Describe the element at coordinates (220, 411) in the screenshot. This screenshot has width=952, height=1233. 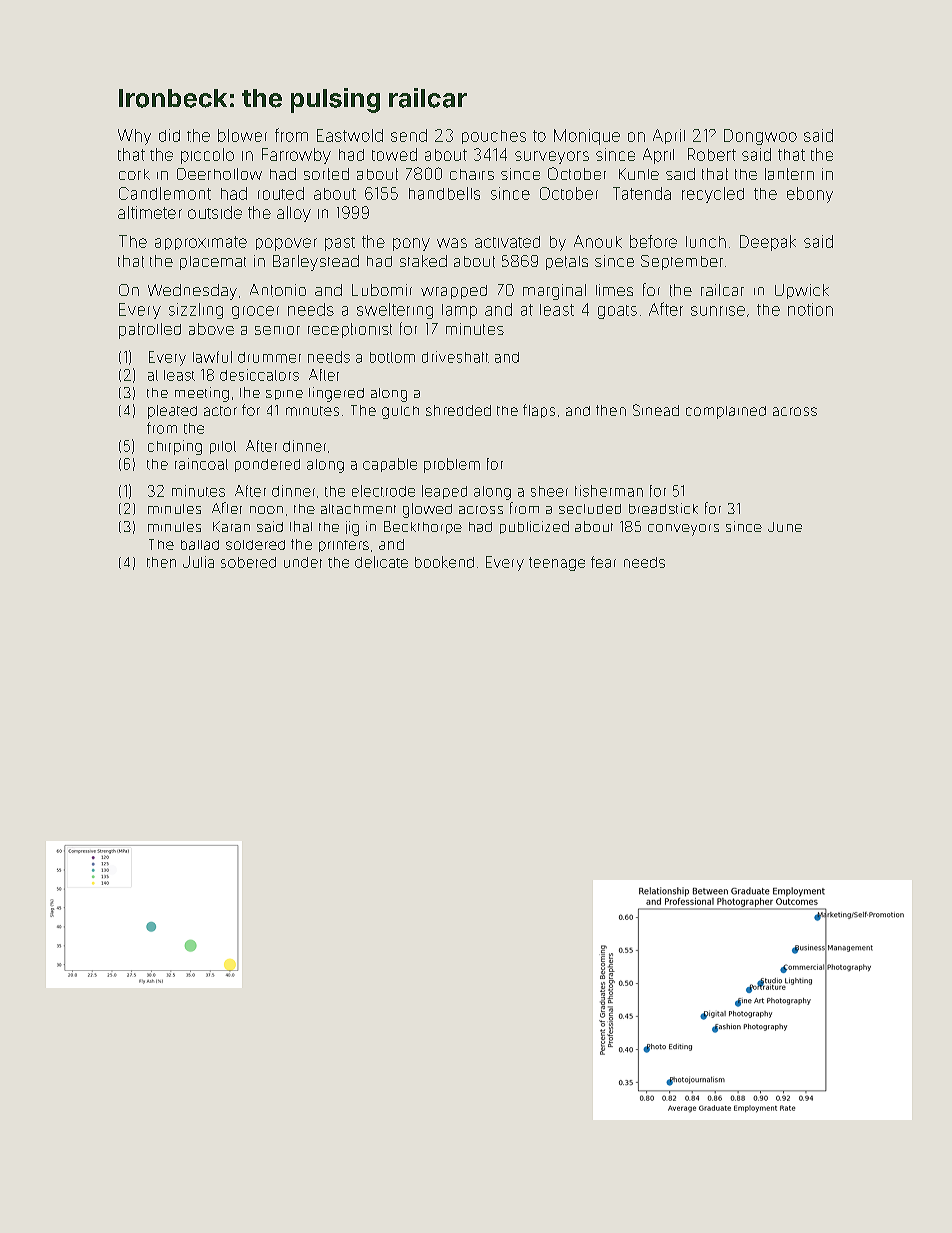
I see `actor` at that location.
